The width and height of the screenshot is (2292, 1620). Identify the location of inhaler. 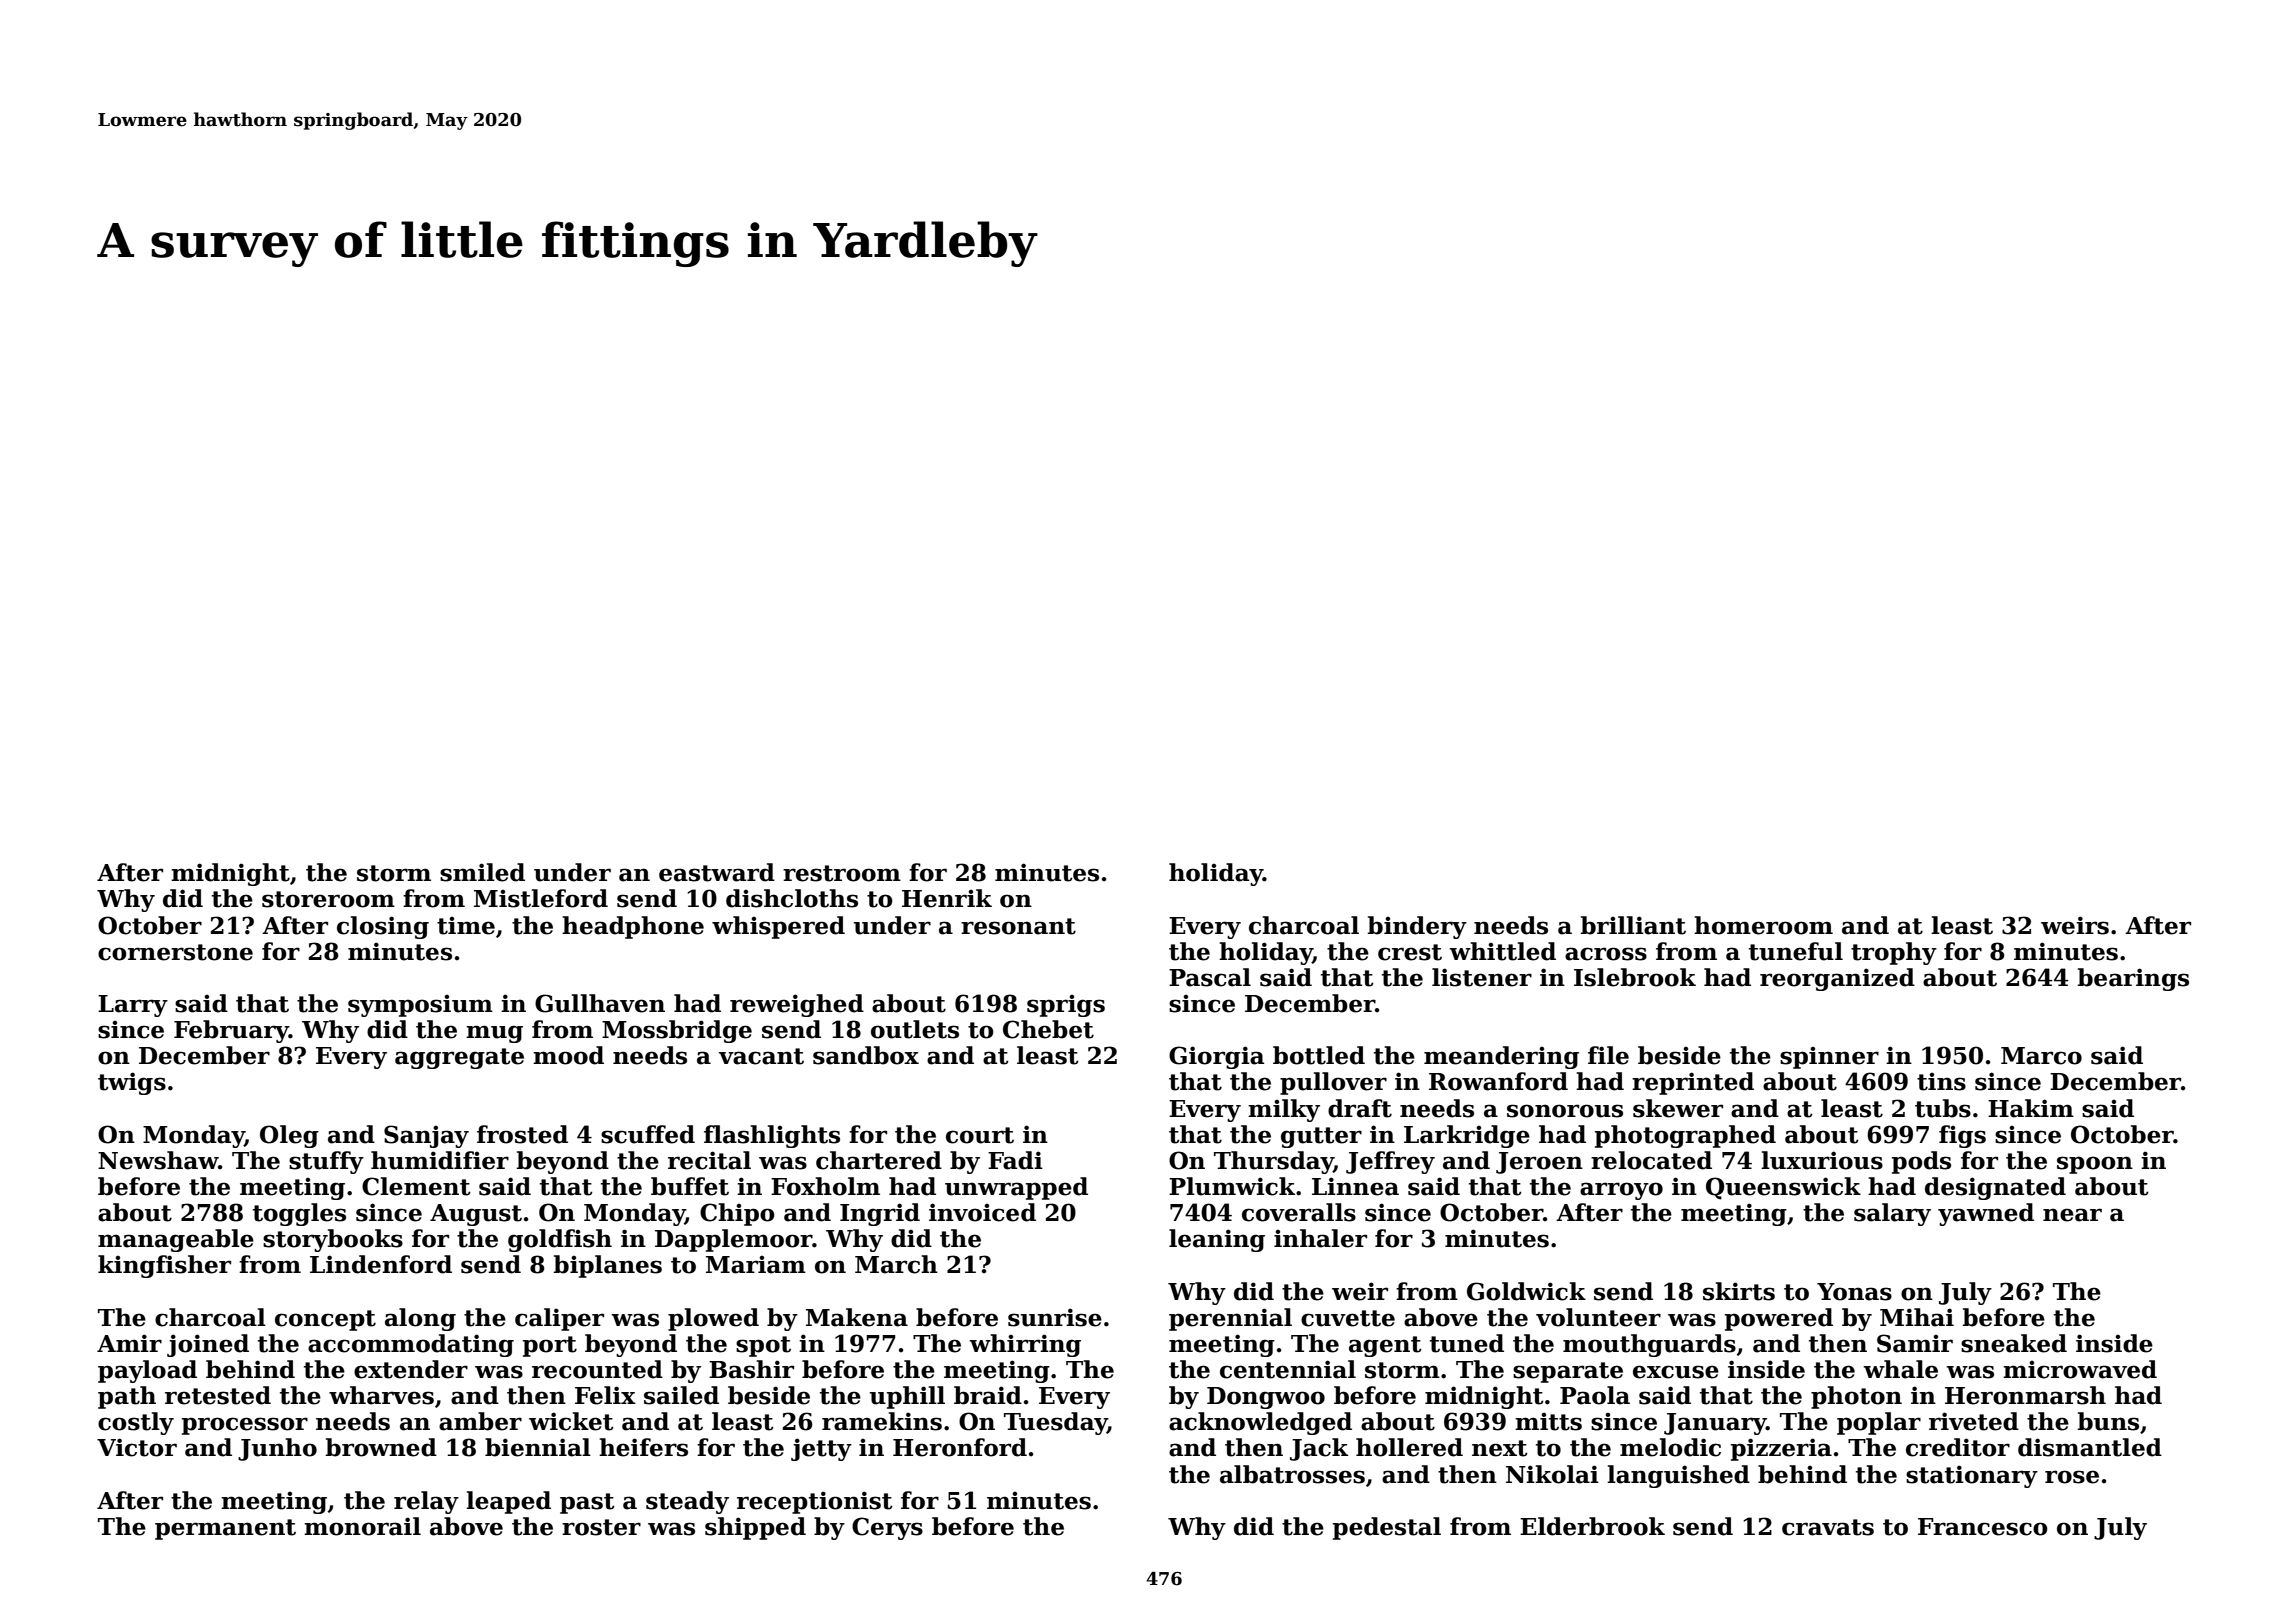
(1320, 1238).
